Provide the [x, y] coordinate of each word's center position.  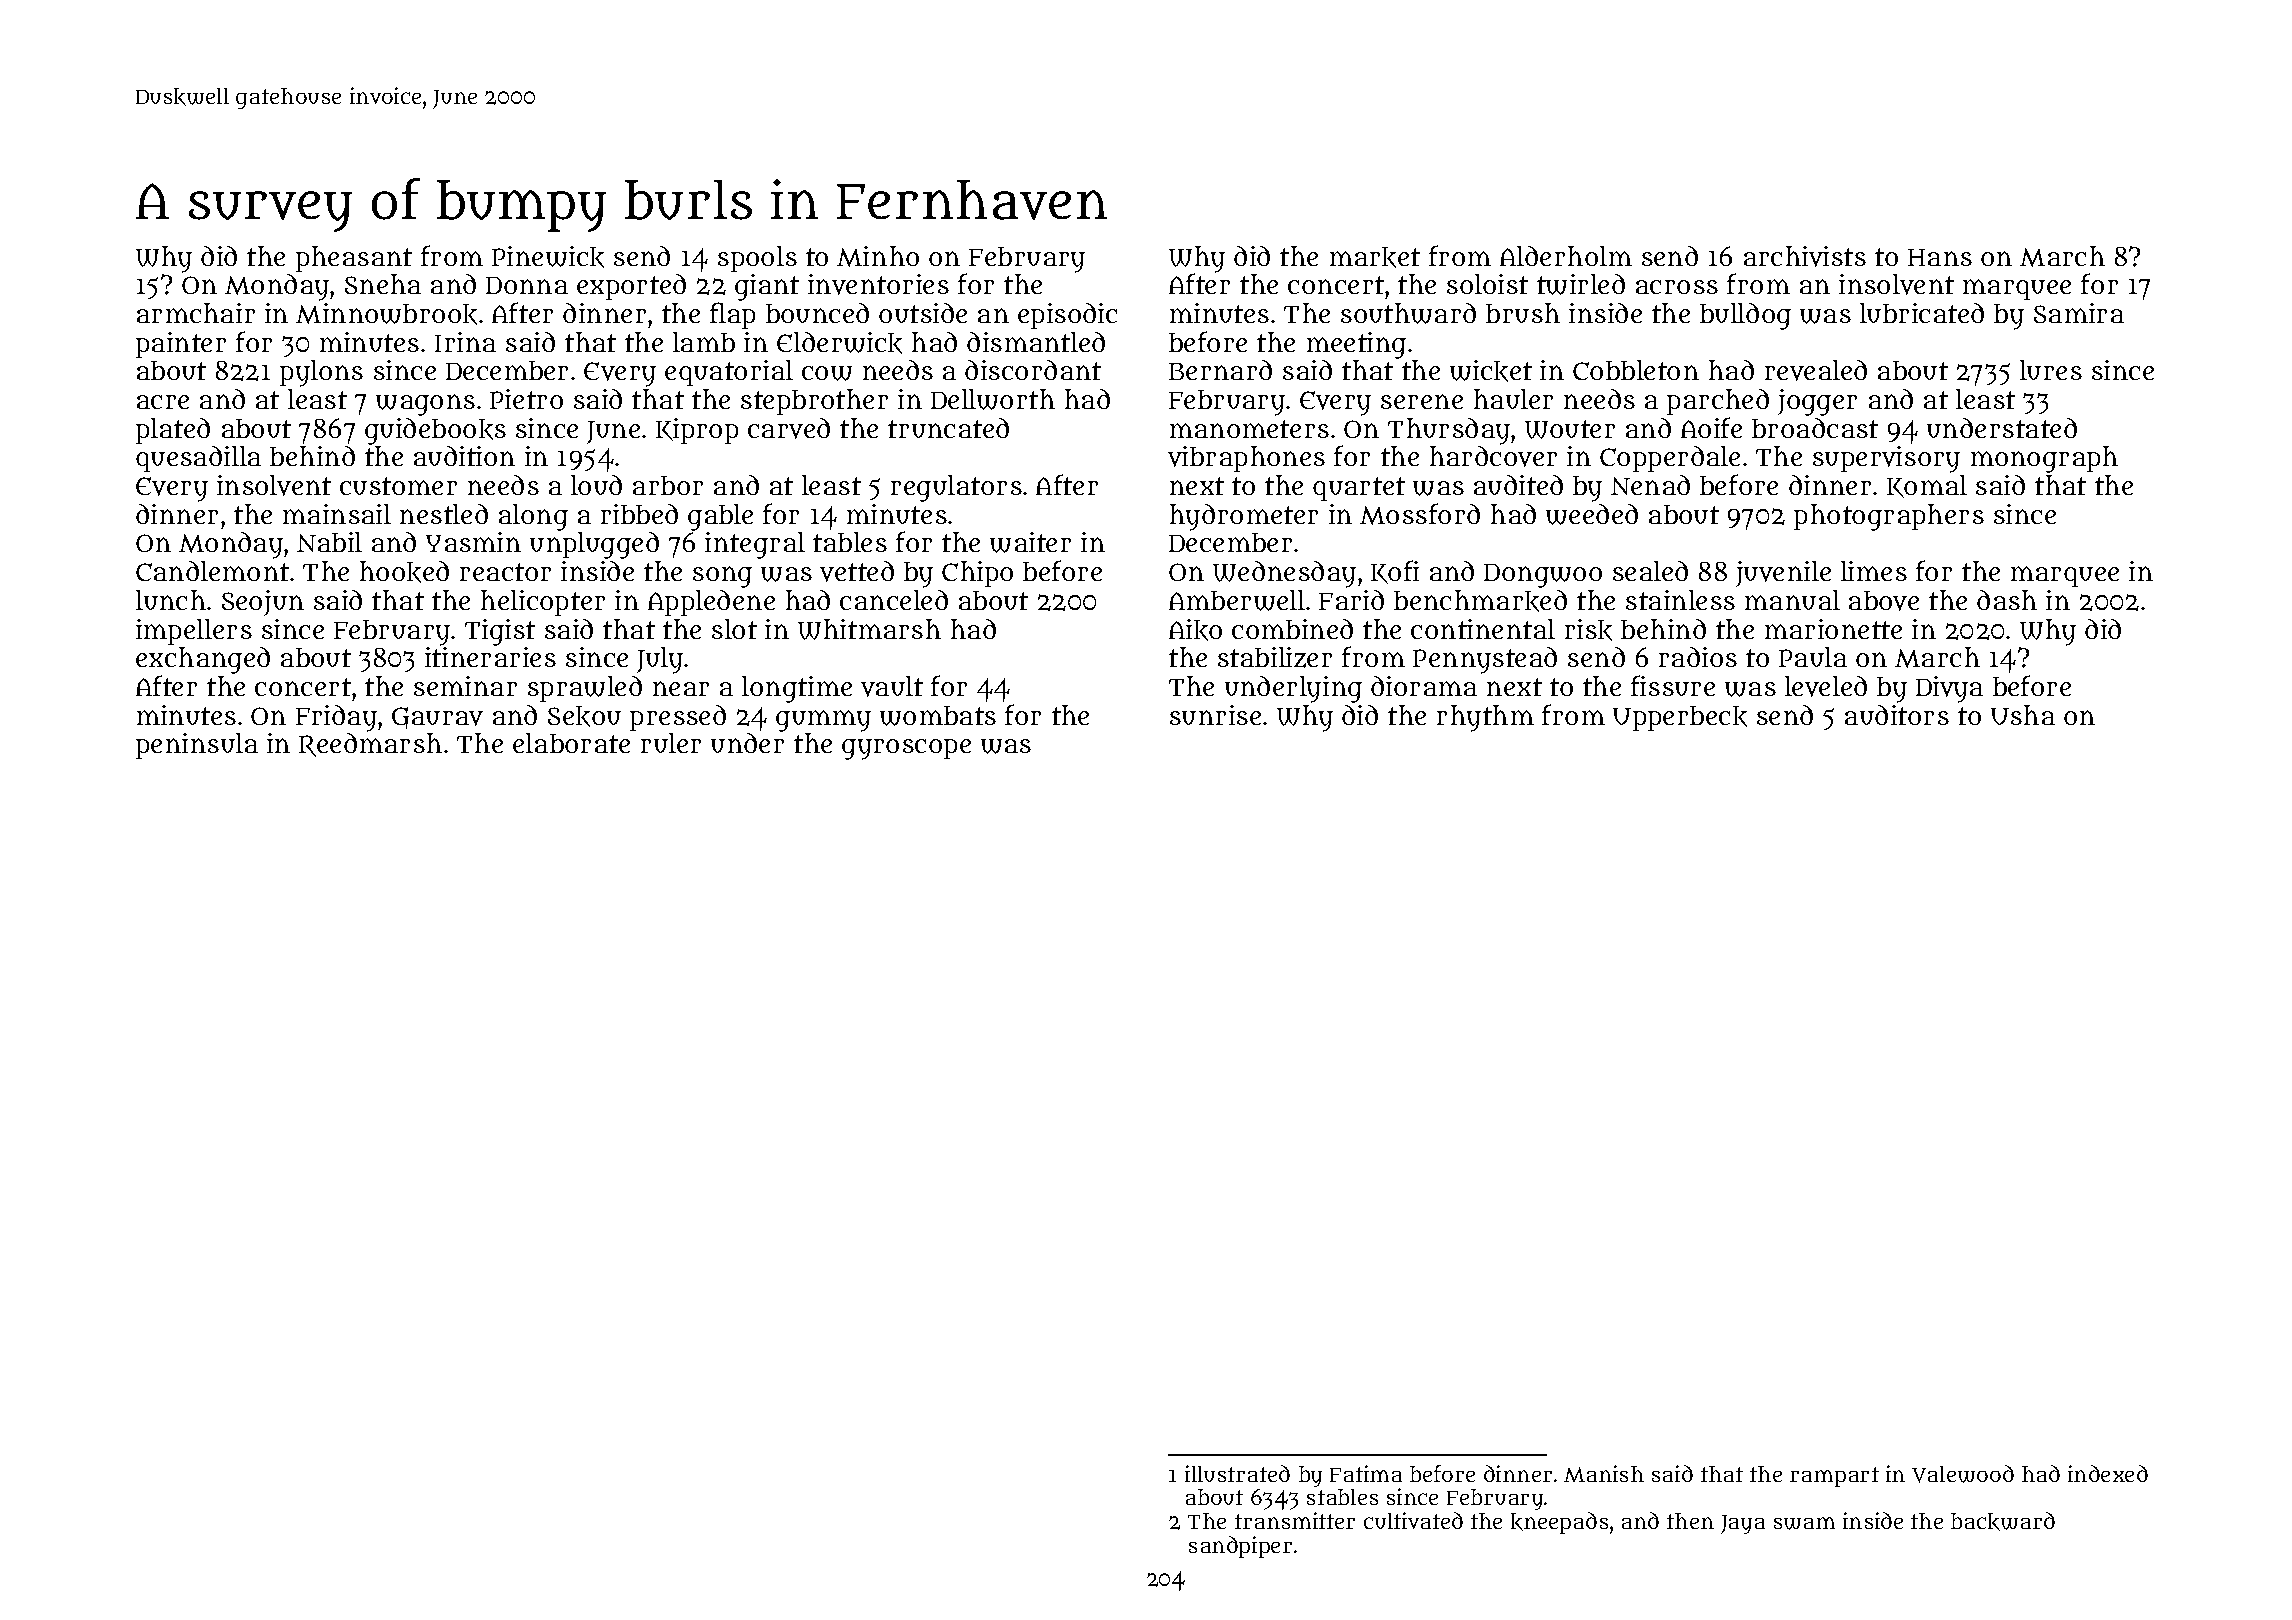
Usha [2023, 715]
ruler [671, 743]
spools [757, 259]
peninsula [197, 746]
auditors [1897, 715]
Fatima [1366, 1473]
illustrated [1237, 1473]
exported [631, 287]
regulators [956, 488]
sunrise [1215, 715]
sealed [1650, 571]
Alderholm [1566, 256]
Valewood [1963, 1474]
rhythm [1485, 718]
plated [173, 431]
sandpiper [1240, 1547]
